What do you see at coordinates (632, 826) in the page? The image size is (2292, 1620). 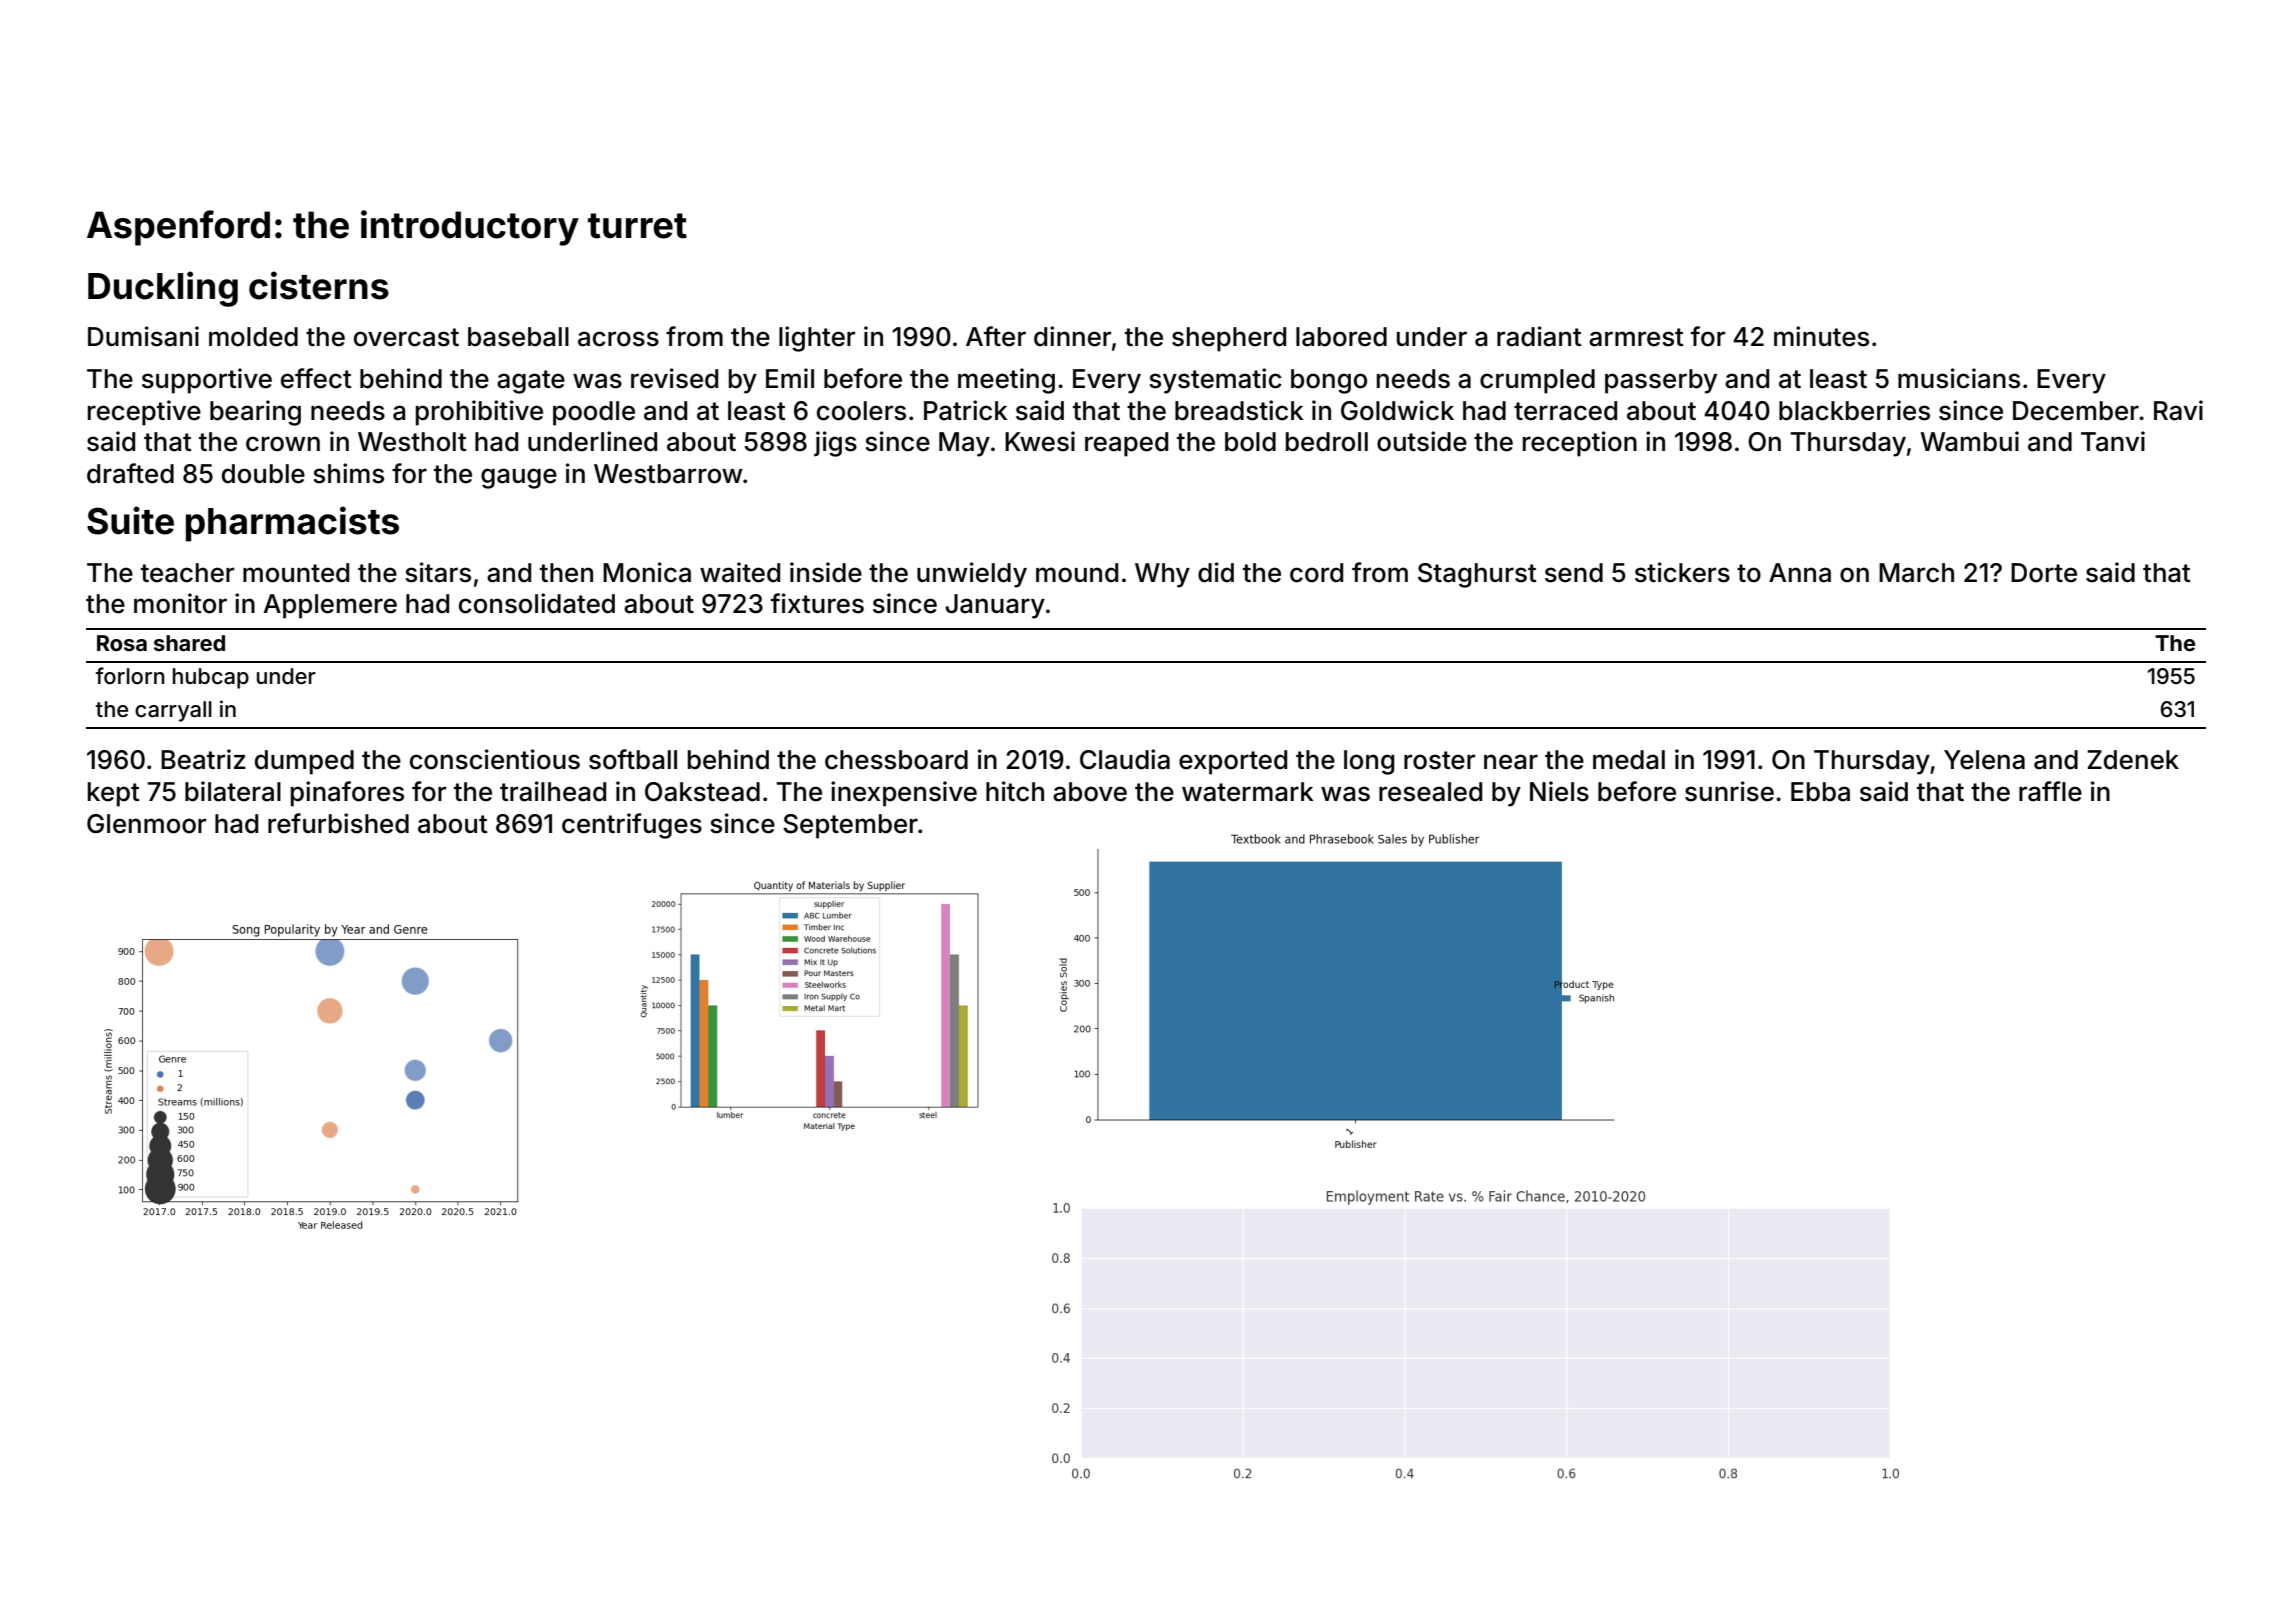 I see `centrifuges` at bounding box center [632, 826].
